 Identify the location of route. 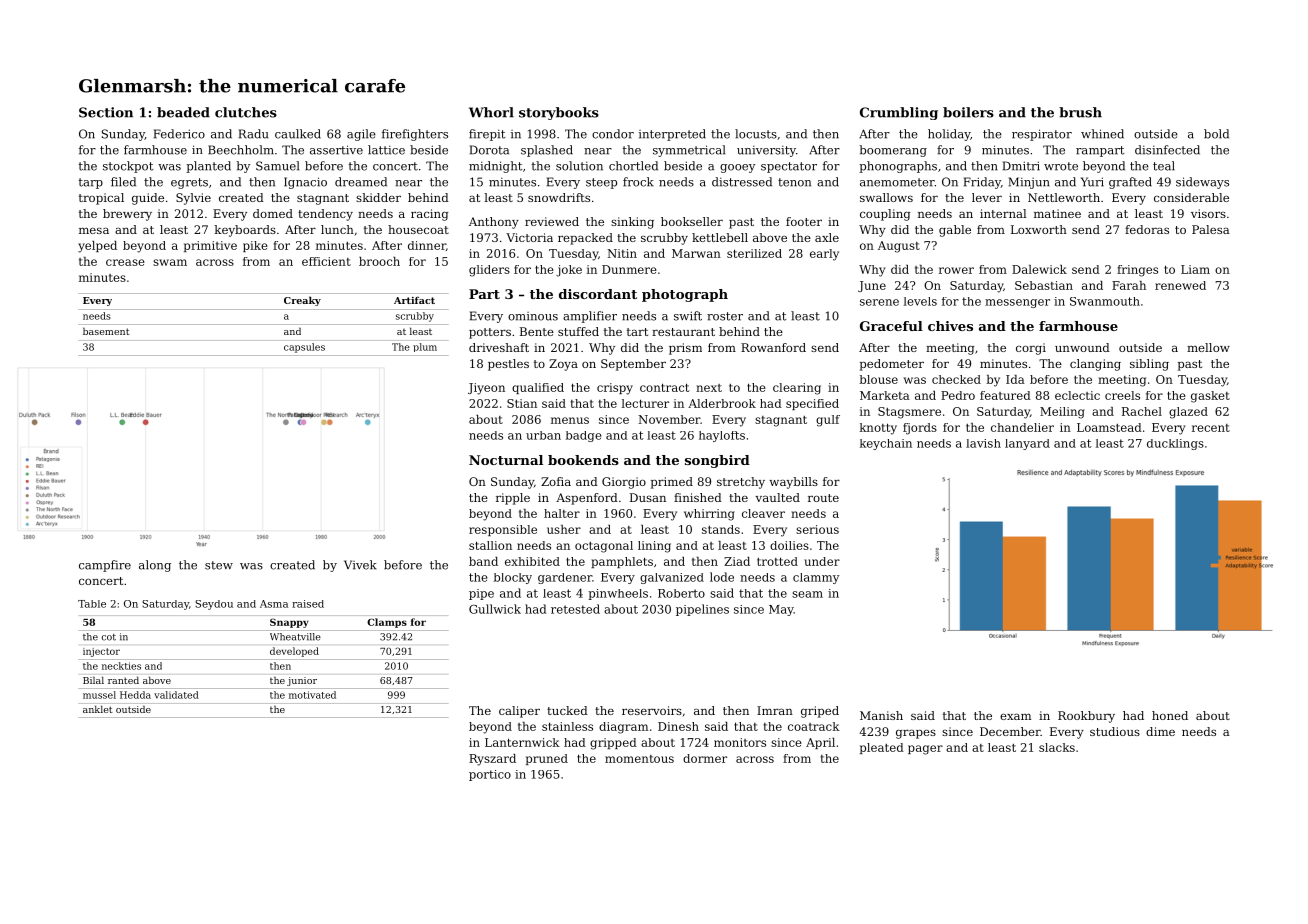
(823, 498).
